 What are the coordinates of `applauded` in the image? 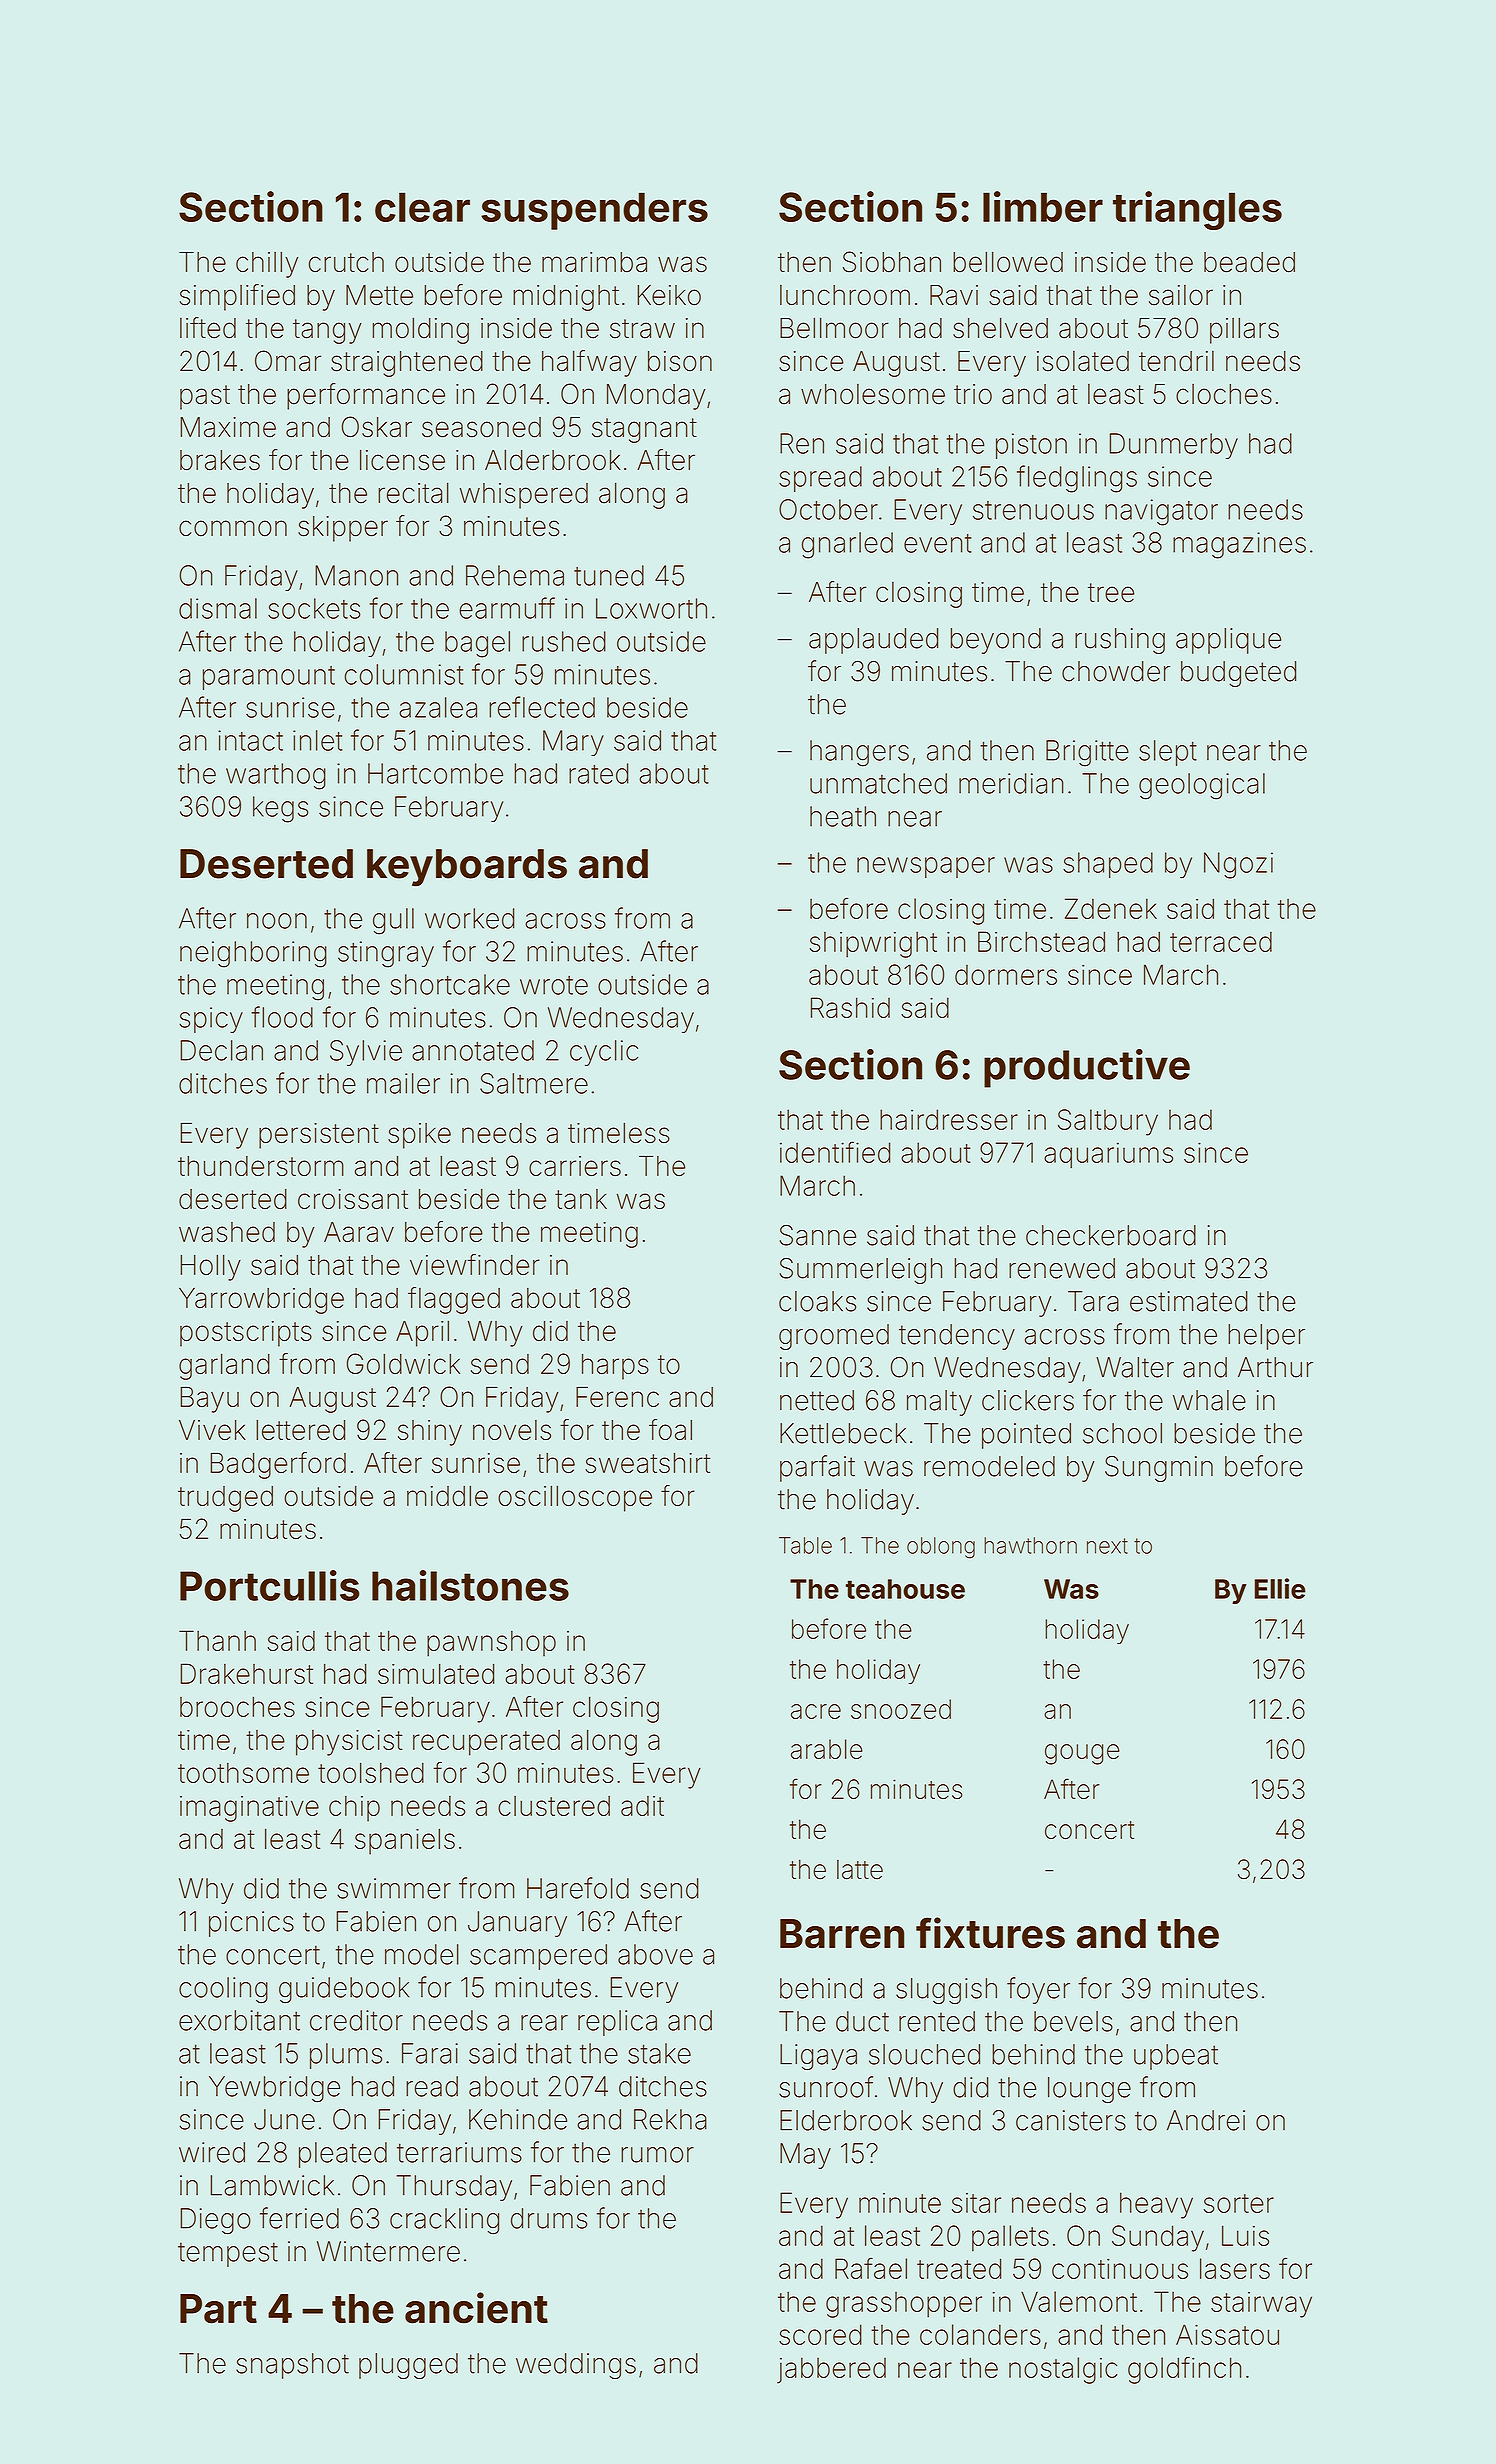 It's located at (873, 641).
